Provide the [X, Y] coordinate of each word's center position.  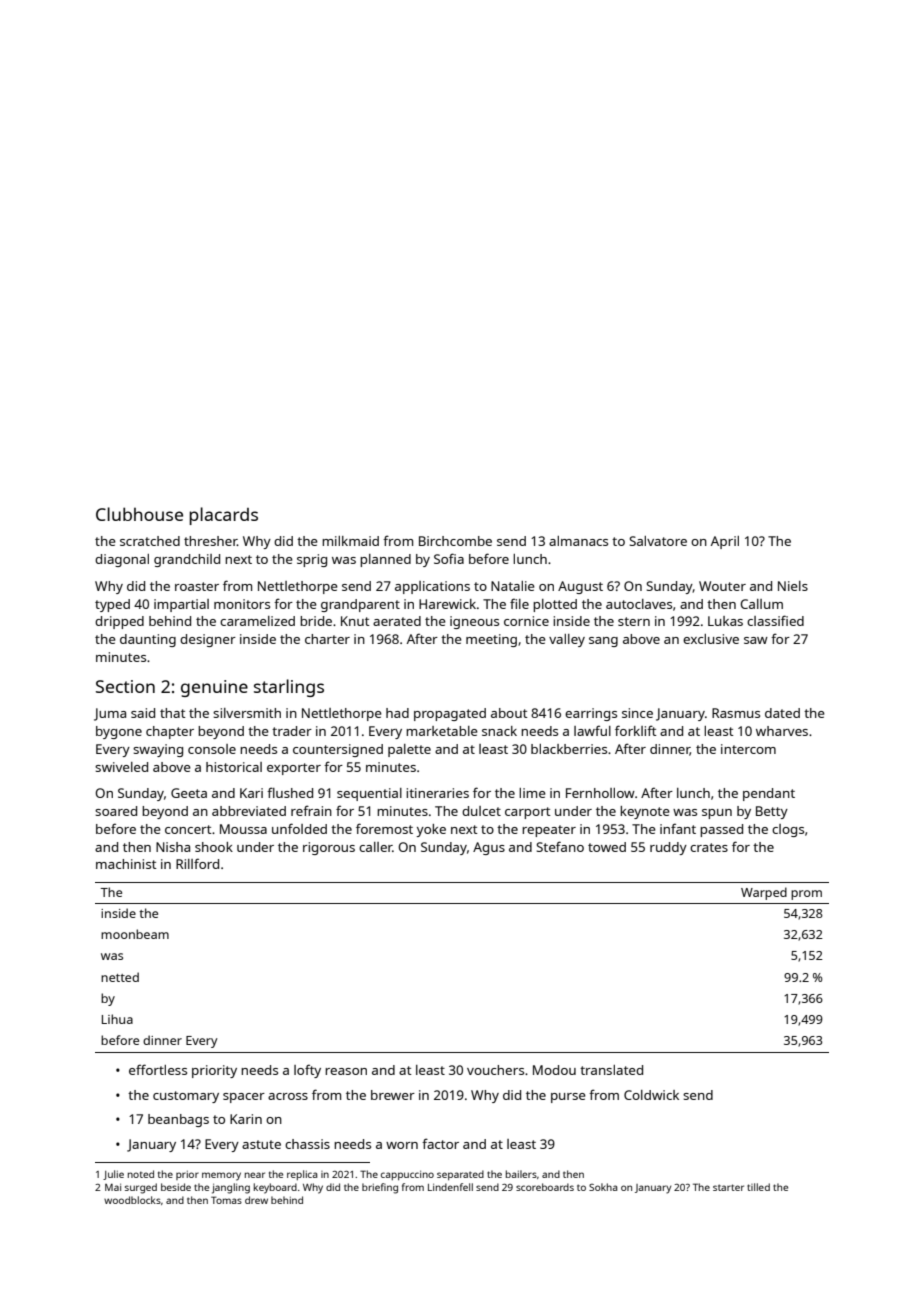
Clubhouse [139, 514]
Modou [554, 1070]
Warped [764, 893]
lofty [307, 1071]
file [519, 603]
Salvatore [658, 541]
